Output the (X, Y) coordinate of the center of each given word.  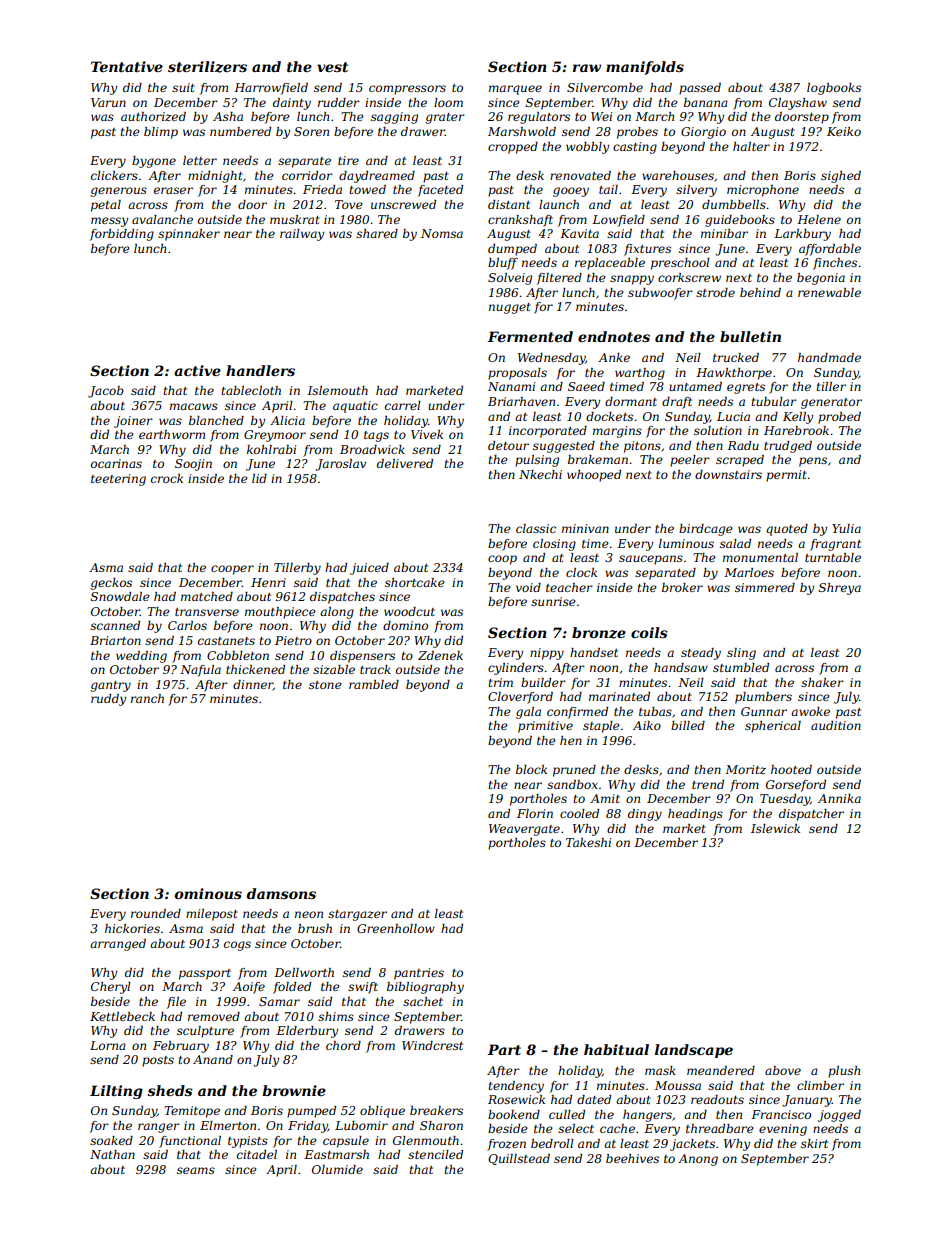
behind (760, 292)
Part (504, 1049)
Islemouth (337, 390)
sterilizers (207, 67)
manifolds (645, 68)
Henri (268, 582)
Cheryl (111, 988)
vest (332, 67)
